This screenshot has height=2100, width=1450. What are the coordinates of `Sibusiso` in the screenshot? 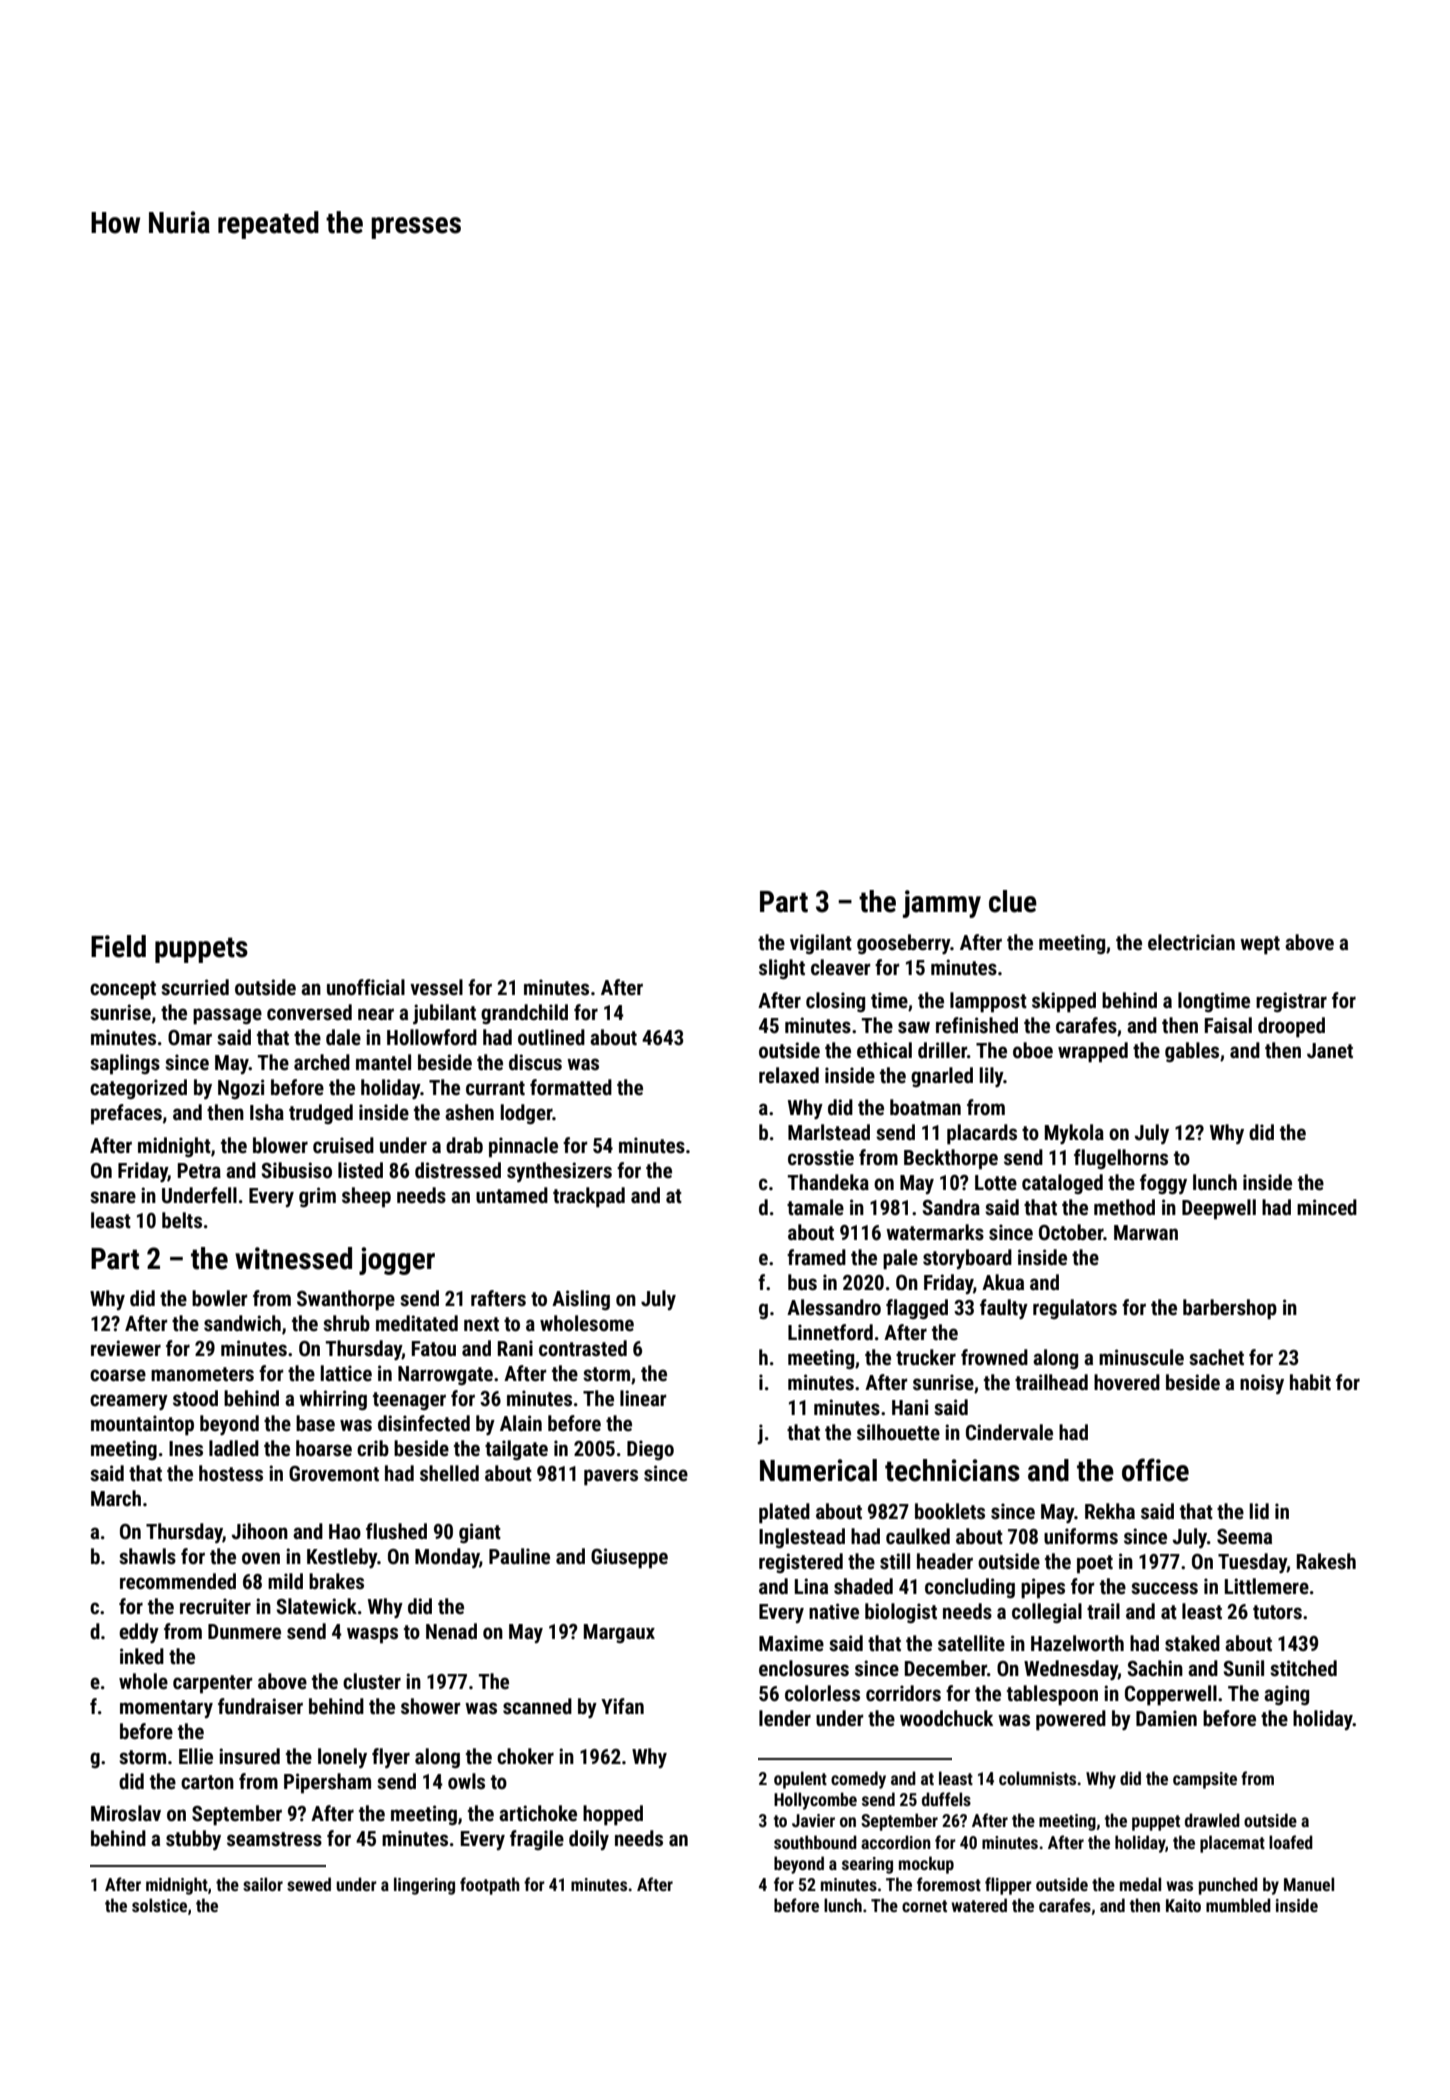 It's located at (296, 1170).
